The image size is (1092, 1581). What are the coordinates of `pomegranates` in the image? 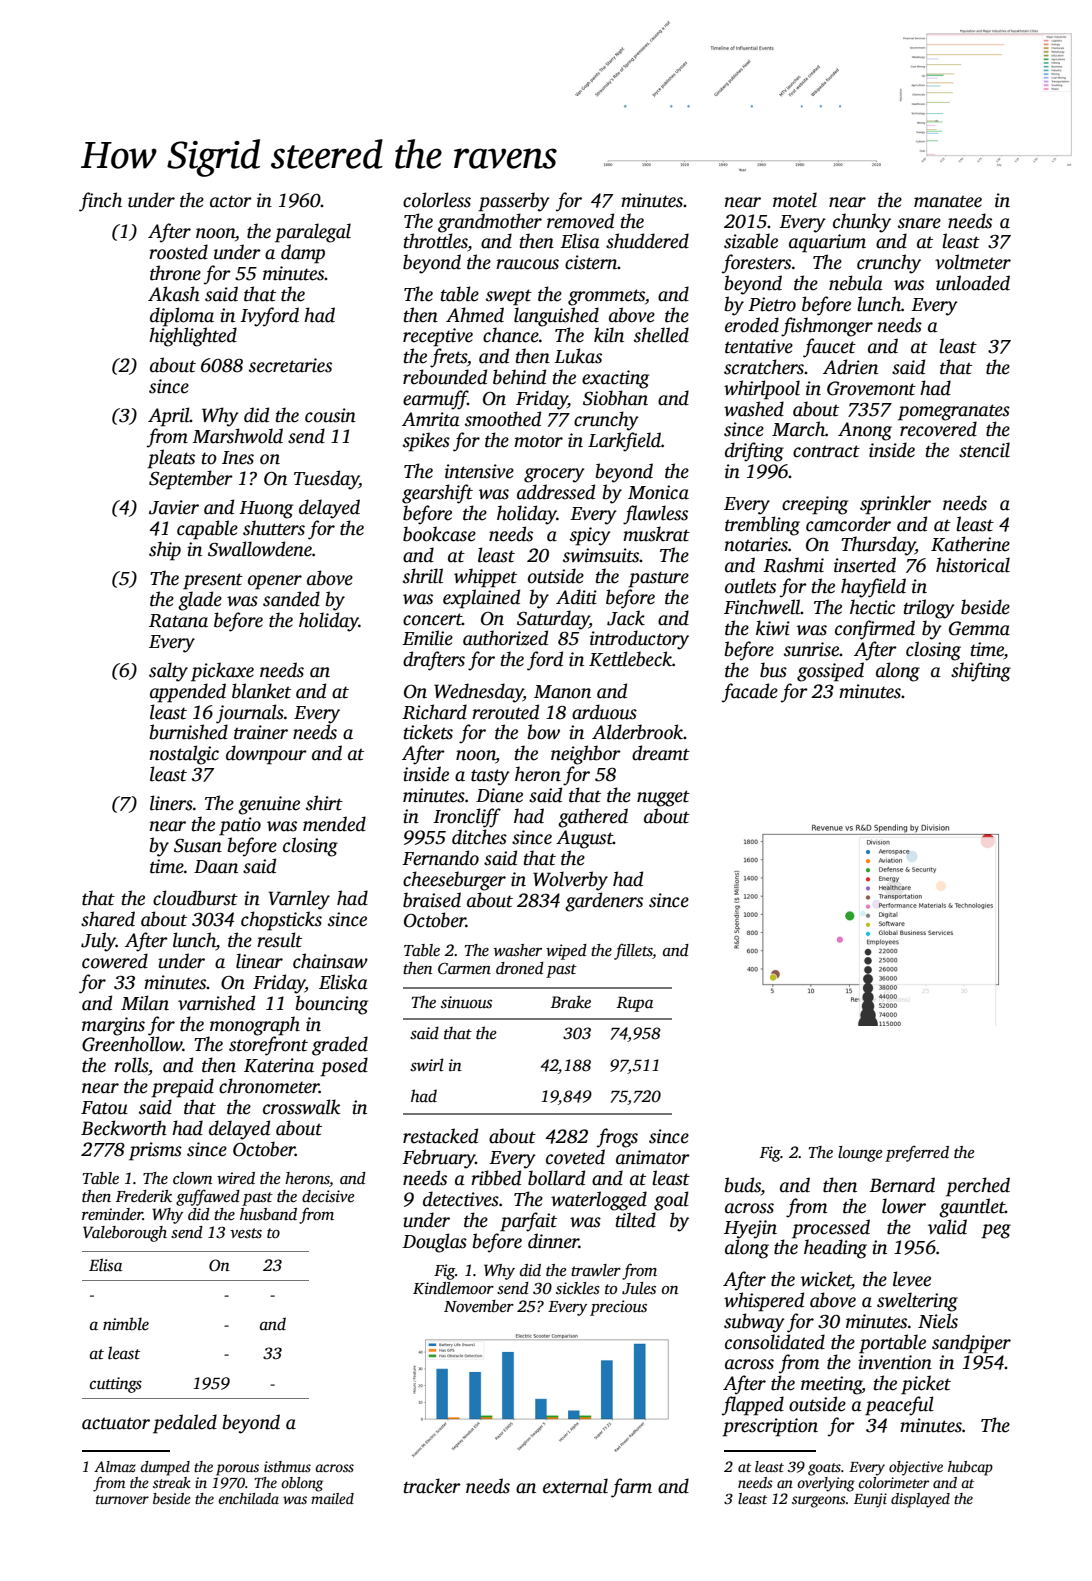 It's located at (954, 412).
